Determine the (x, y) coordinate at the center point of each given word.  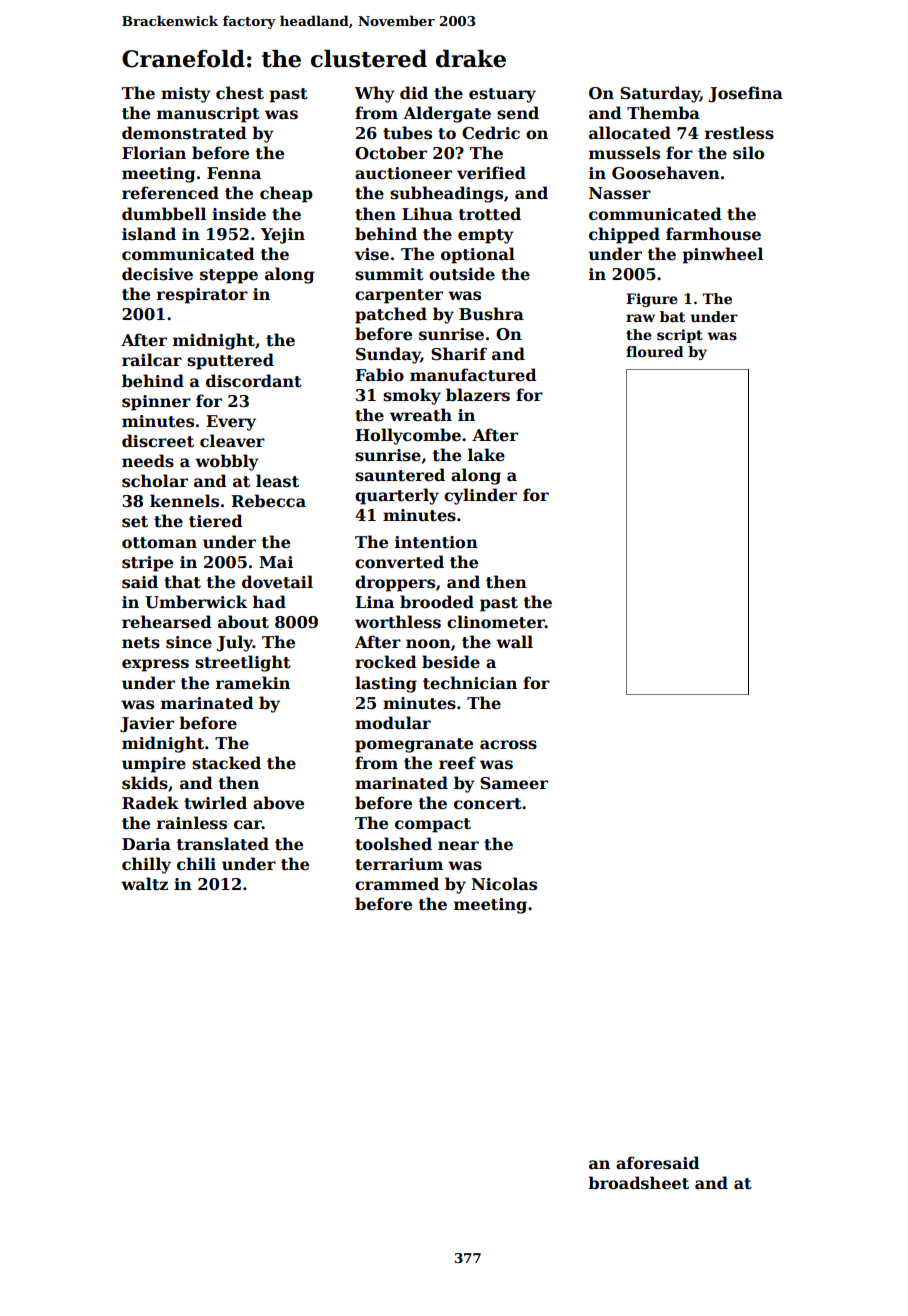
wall (514, 641)
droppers (395, 583)
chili (196, 864)
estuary (502, 95)
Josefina (745, 94)
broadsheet (638, 1183)
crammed (397, 884)
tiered (216, 521)
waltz (144, 884)
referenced (170, 193)
